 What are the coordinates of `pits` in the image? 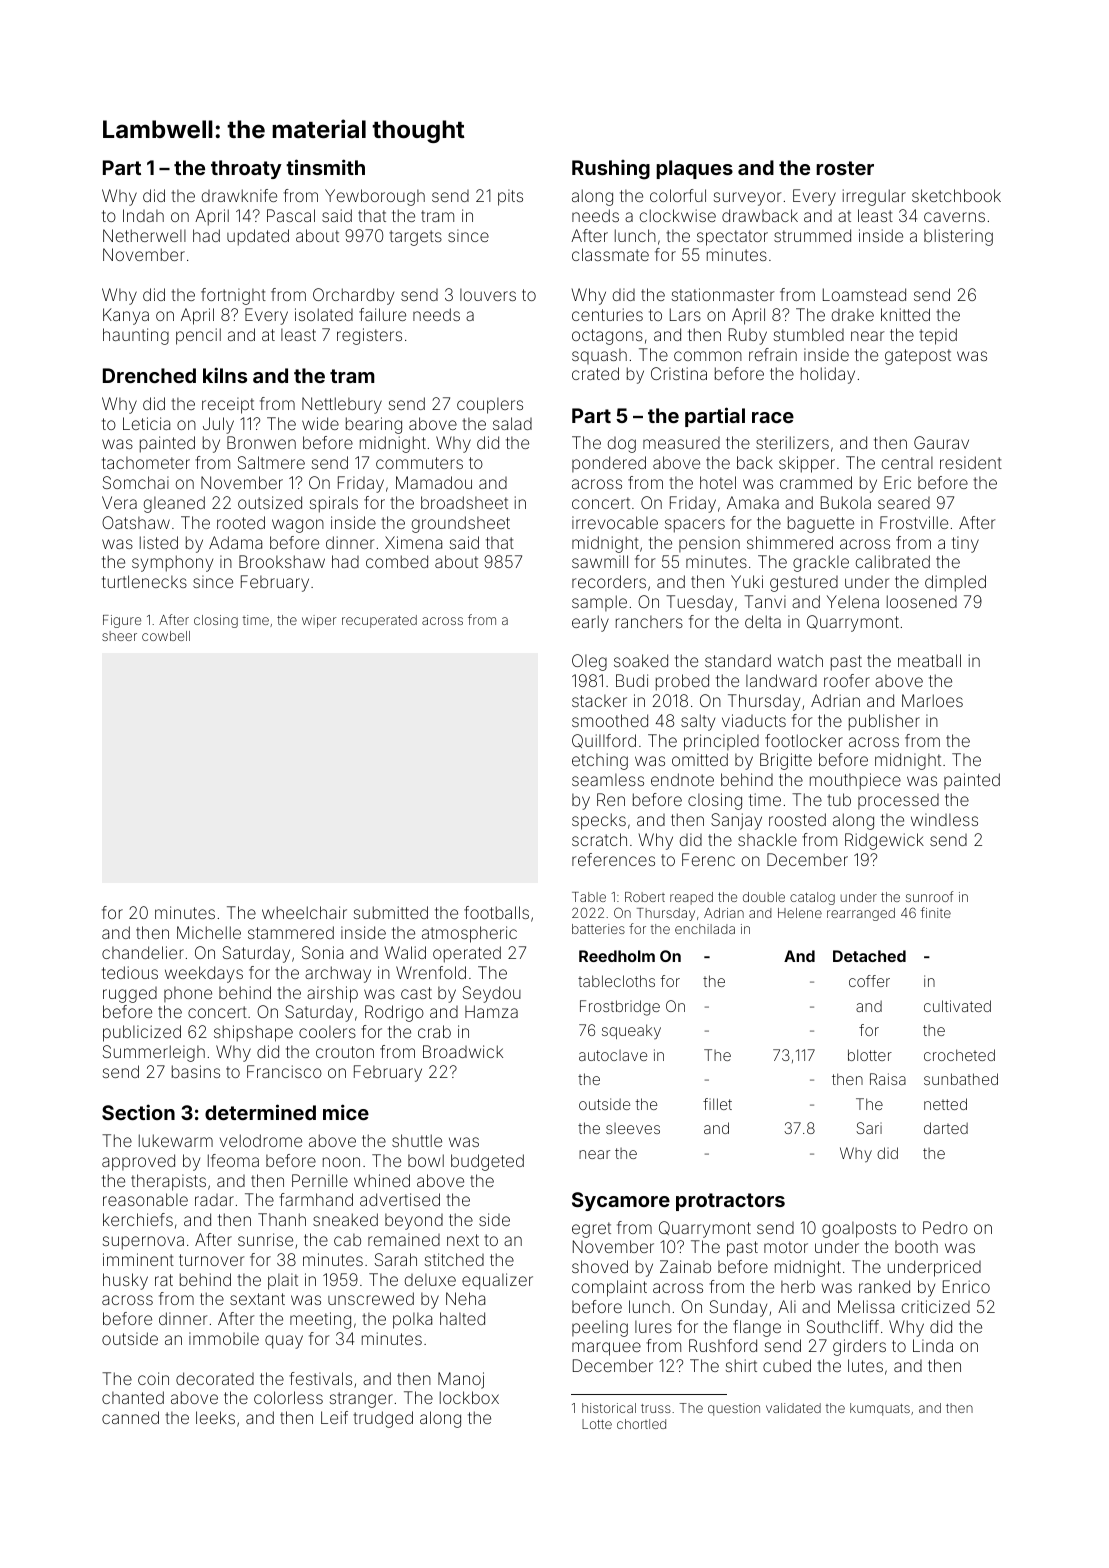 It's located at (510, 197).
